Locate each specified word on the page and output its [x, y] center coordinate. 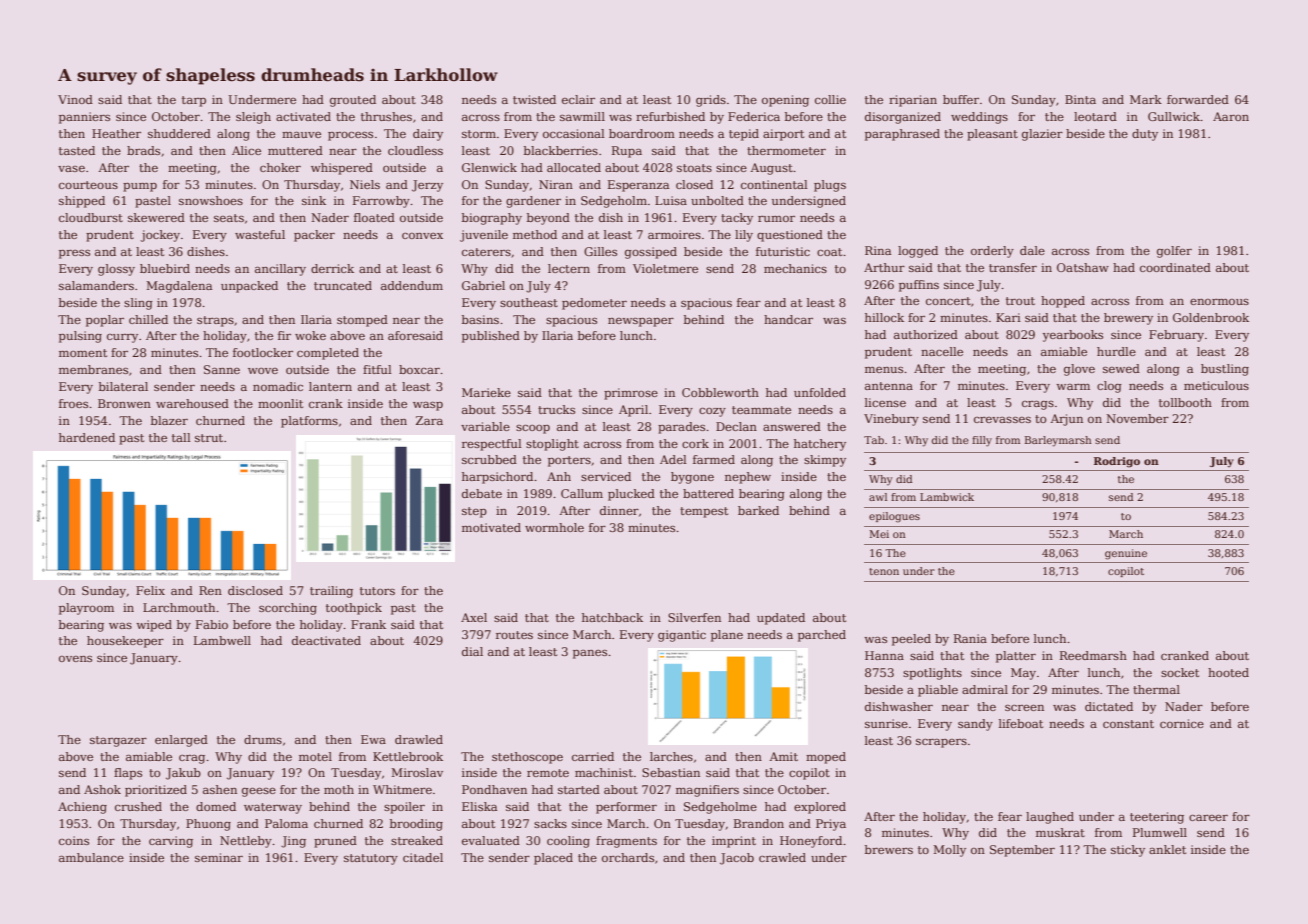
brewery [1128, 319]
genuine [1126, 554]
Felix [150, 590]
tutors [377, 591]
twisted [534, 99]
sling [138, 304]
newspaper [641, 322]
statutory [371, 859]
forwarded [1198, 99]
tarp [194, 101]
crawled [782, 857]
